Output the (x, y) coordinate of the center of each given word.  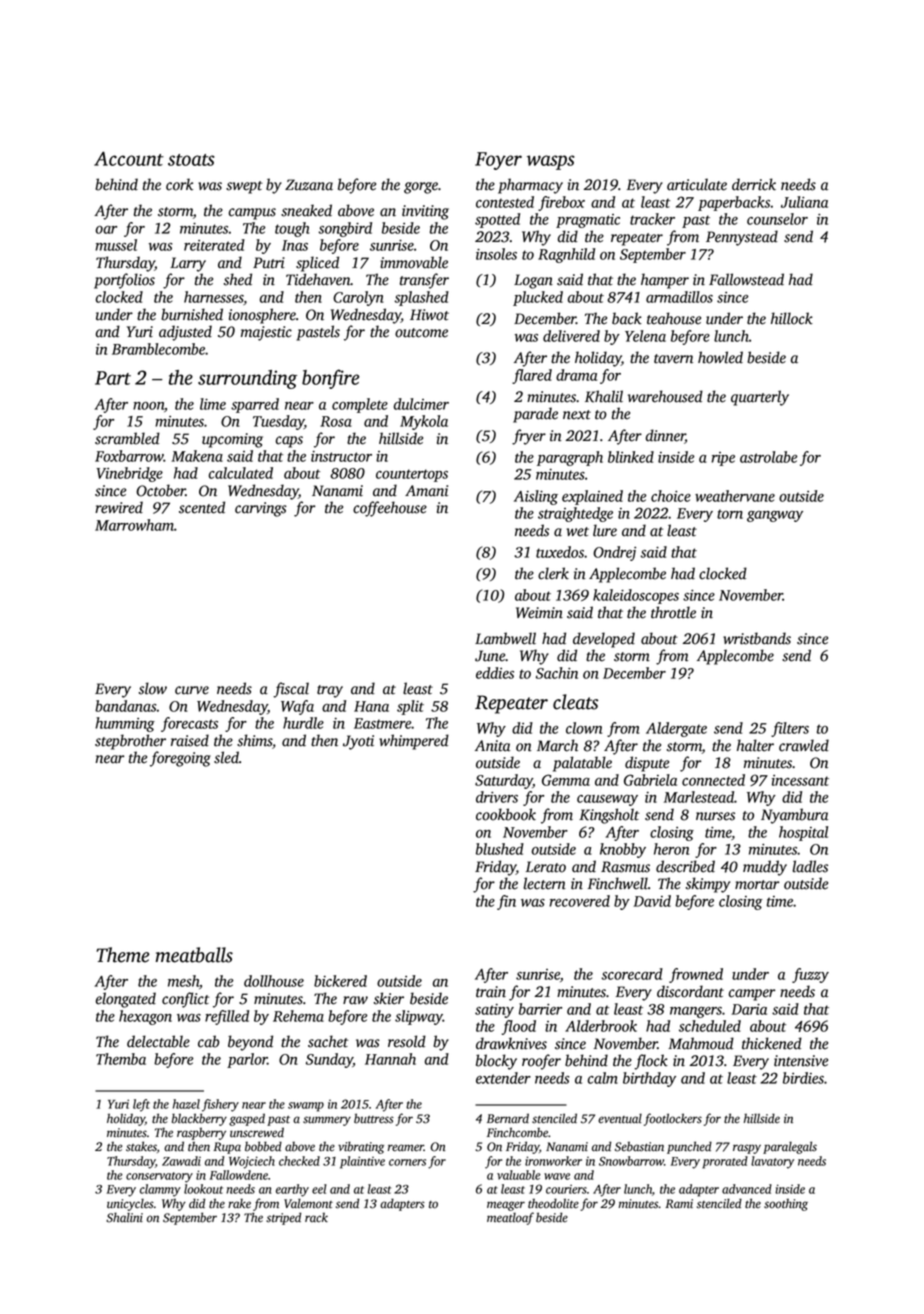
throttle (673, 612)
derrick (754, 184)
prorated (725, 1162)
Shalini (124, 1217)
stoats (191, 160)
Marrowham (134, 525)
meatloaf (510, 1218)
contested (505, 202)
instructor (341, 456)
